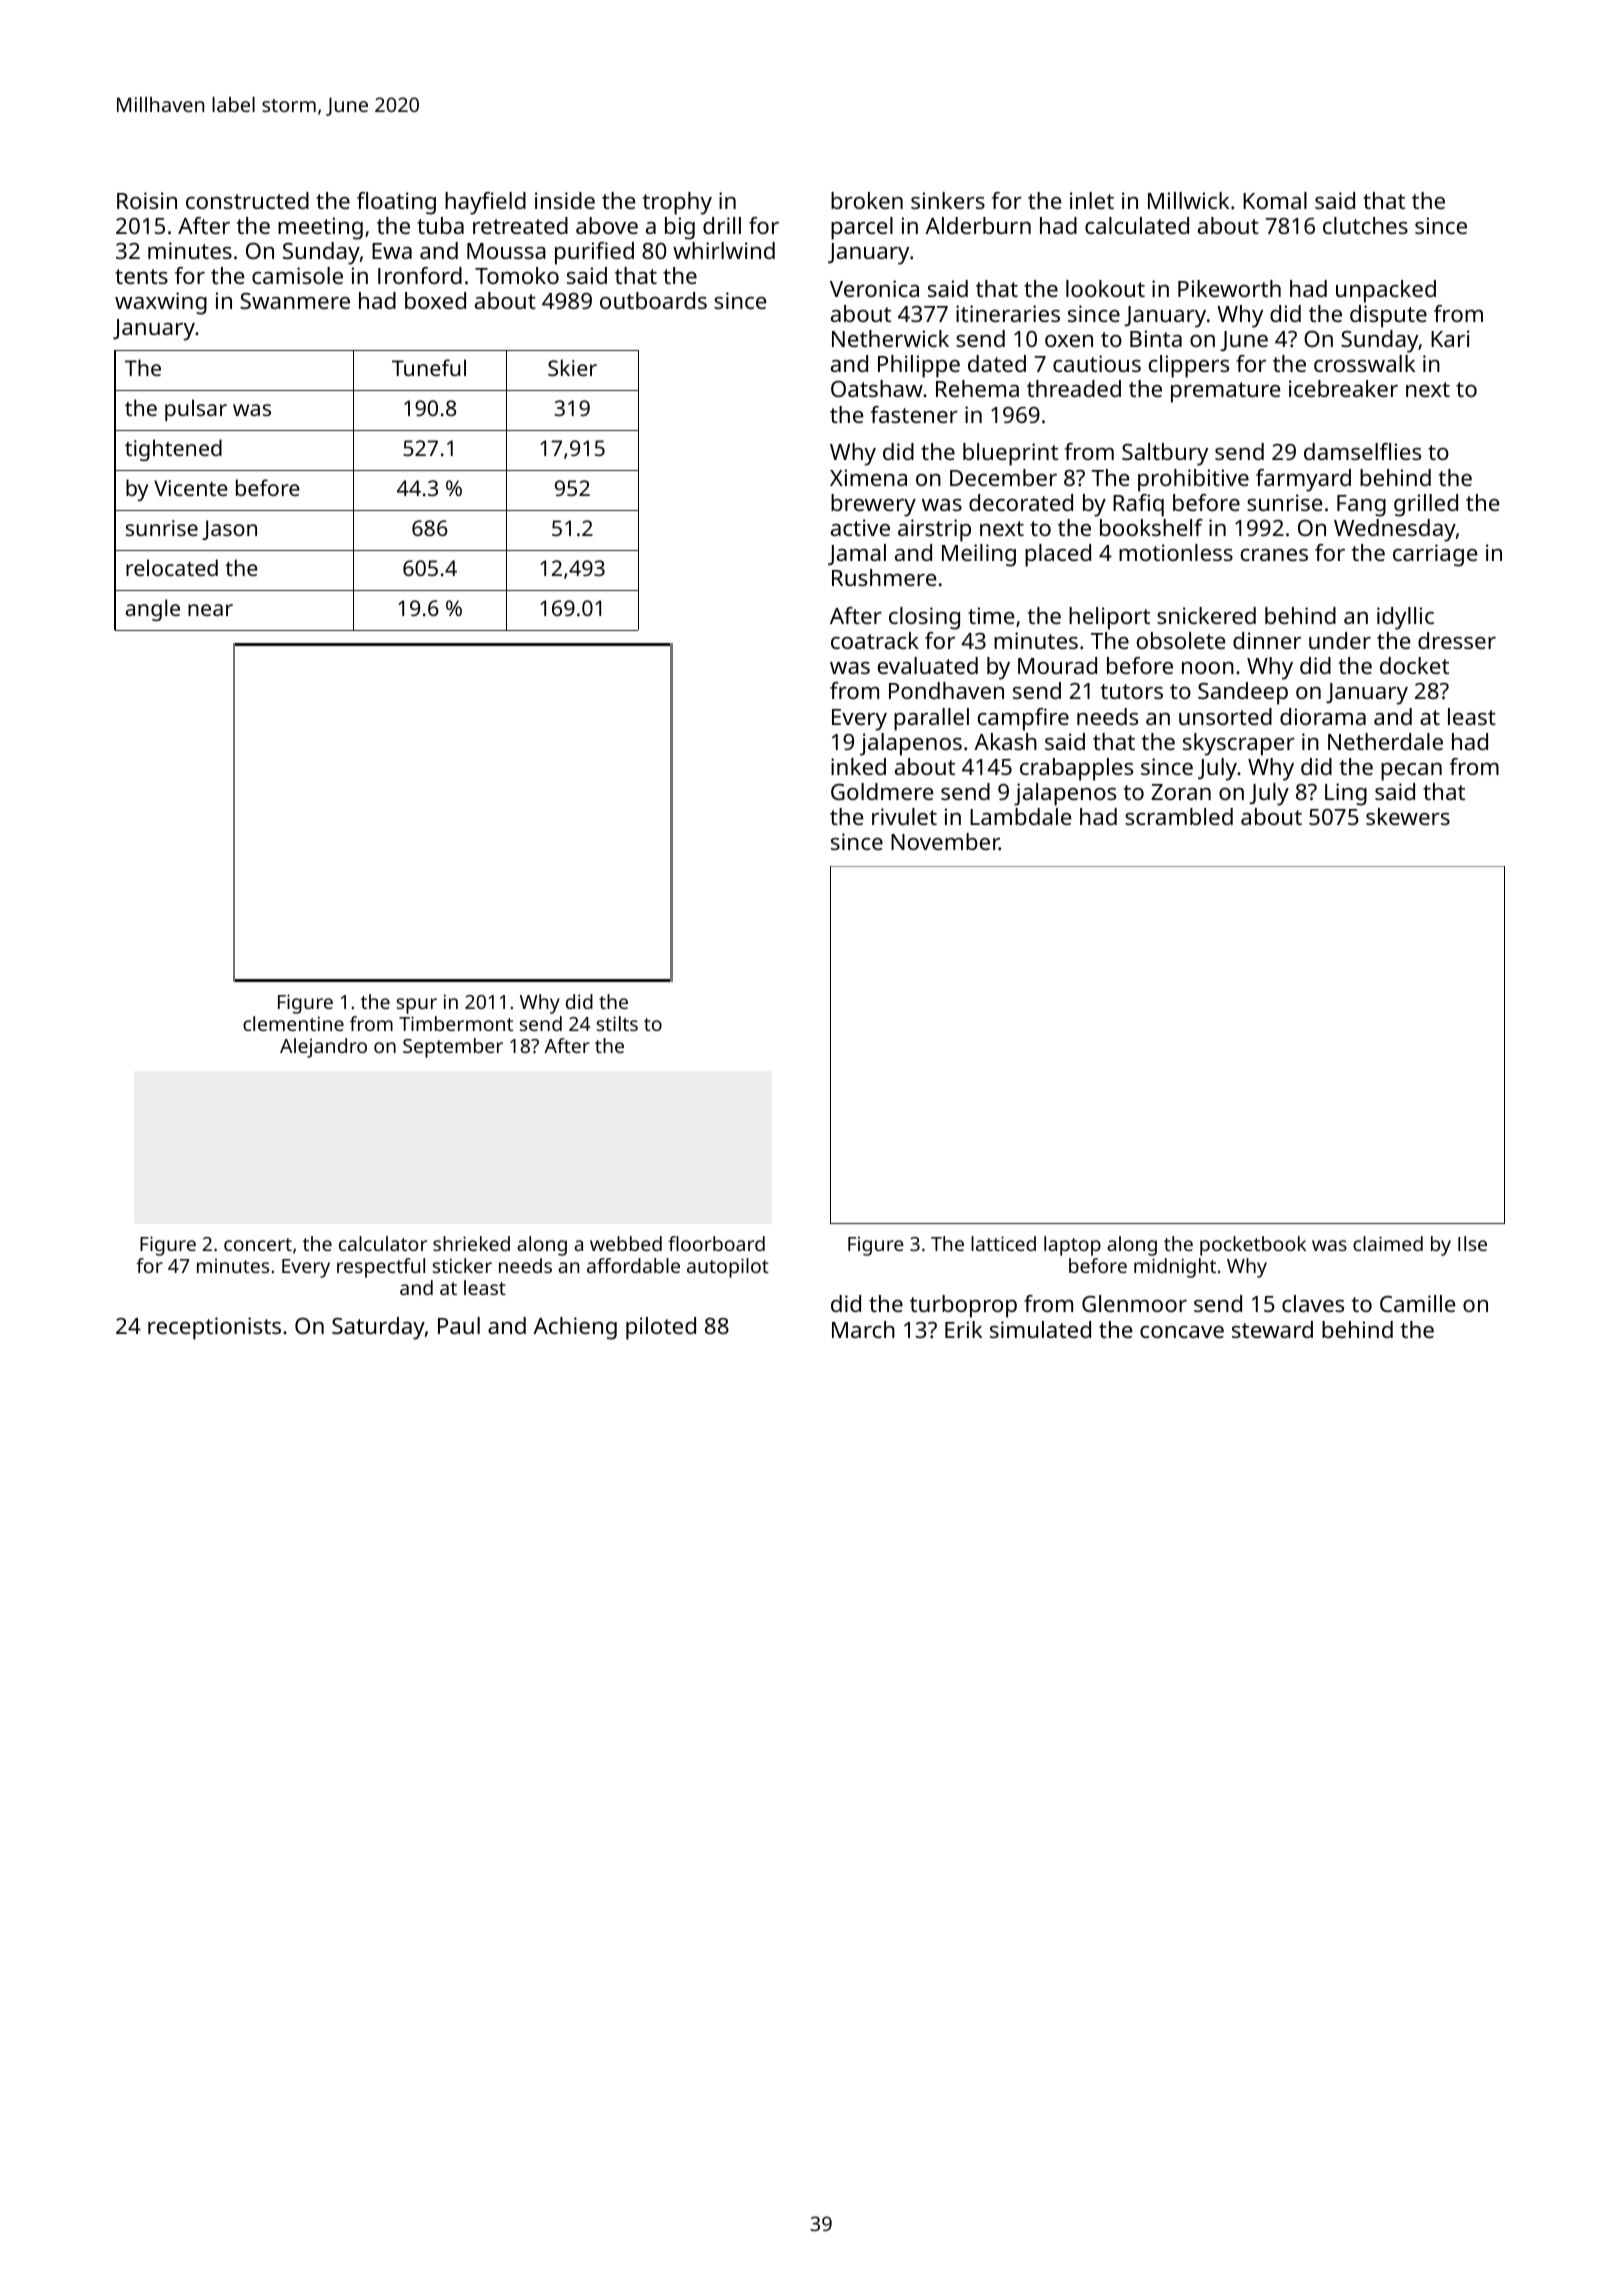 The image size is (1620, 2292). What do you see at coordinates (1275, 200) in the document?
I see `Komal` at bounding box center [1275, 200].
